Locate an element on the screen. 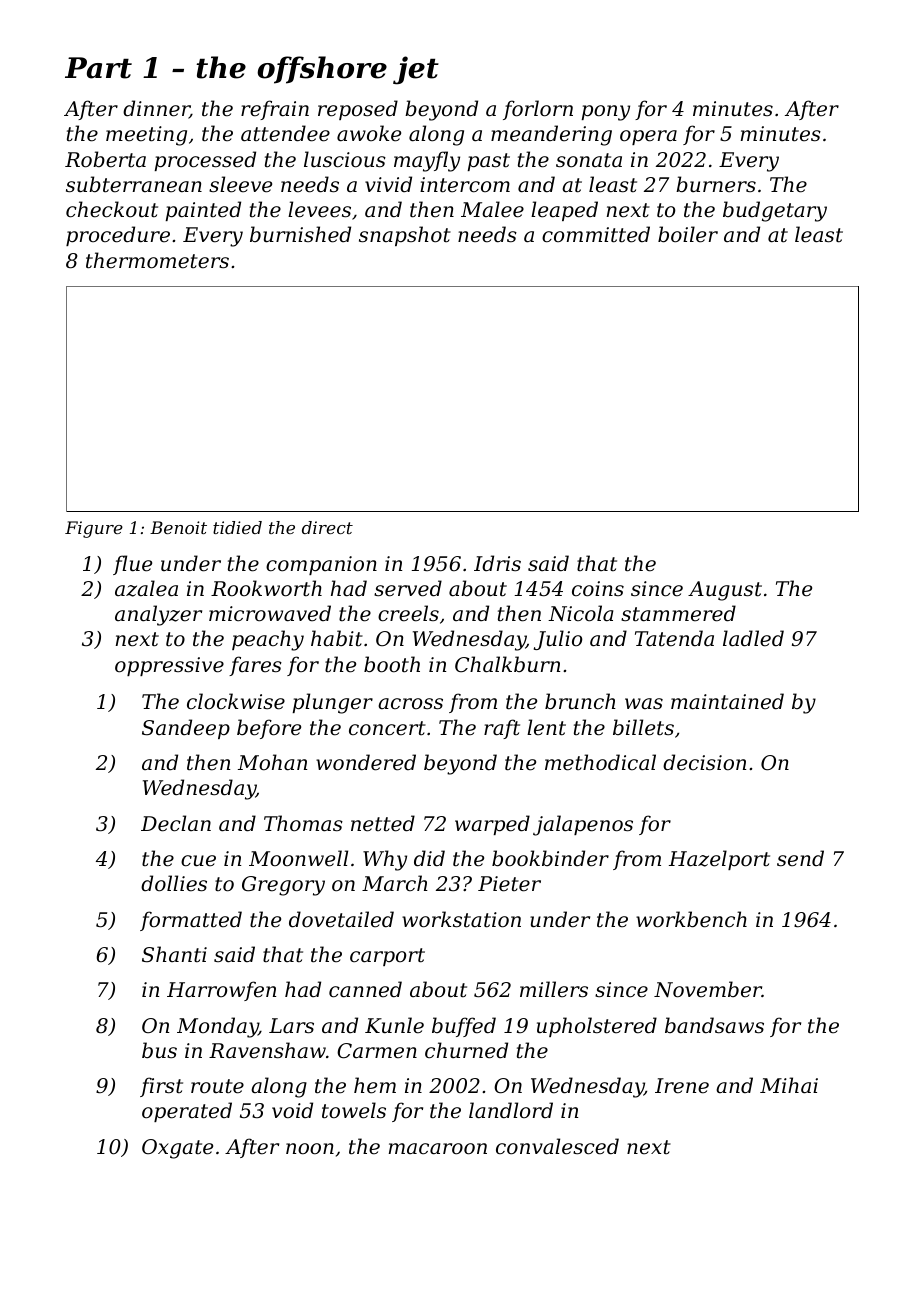 Image resolution: width=924 pixels, height=1308 pixels. dollies is located at coordinates (174, 883).
